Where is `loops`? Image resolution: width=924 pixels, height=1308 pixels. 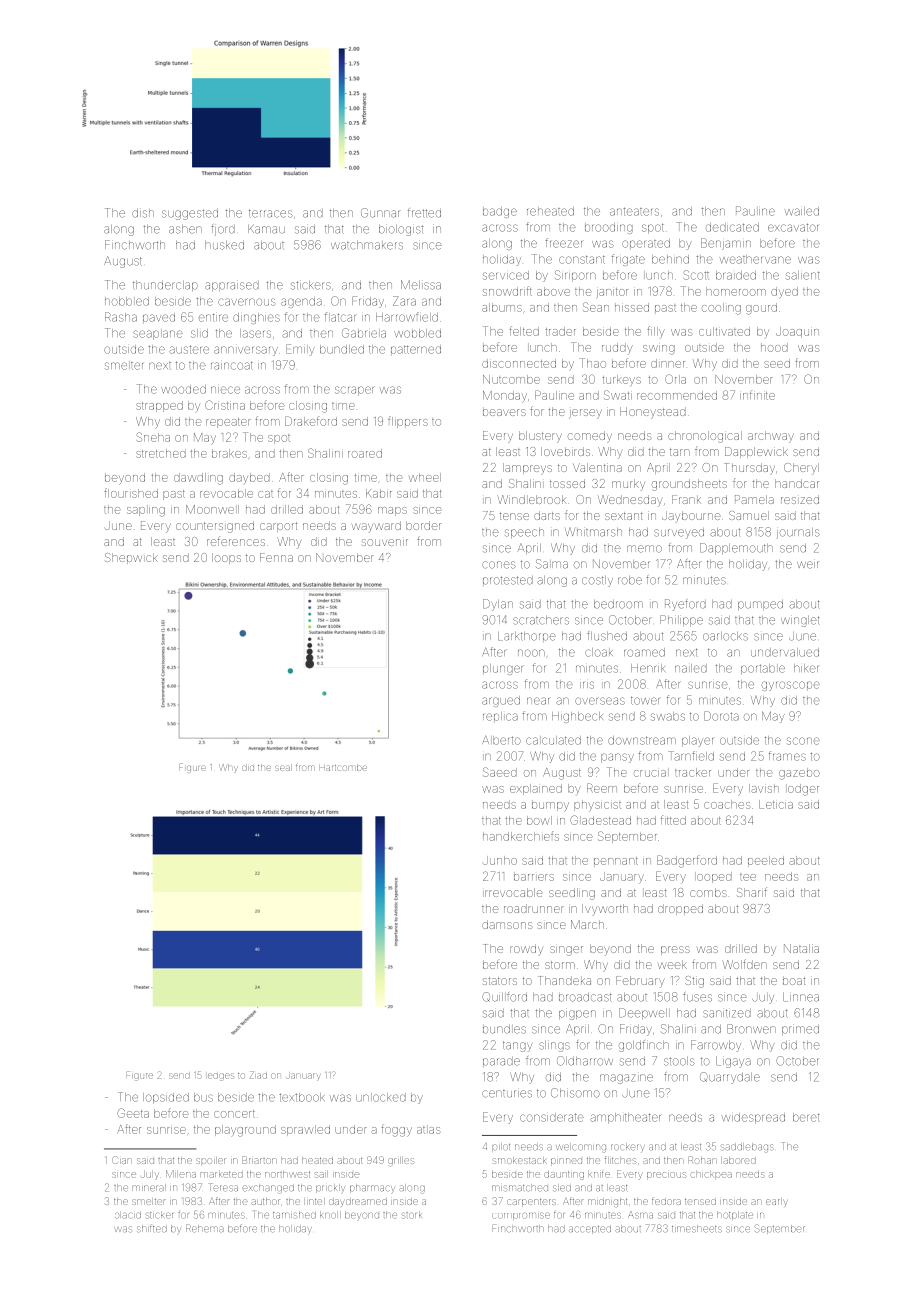 loops is located at coordinates (226, 558).
